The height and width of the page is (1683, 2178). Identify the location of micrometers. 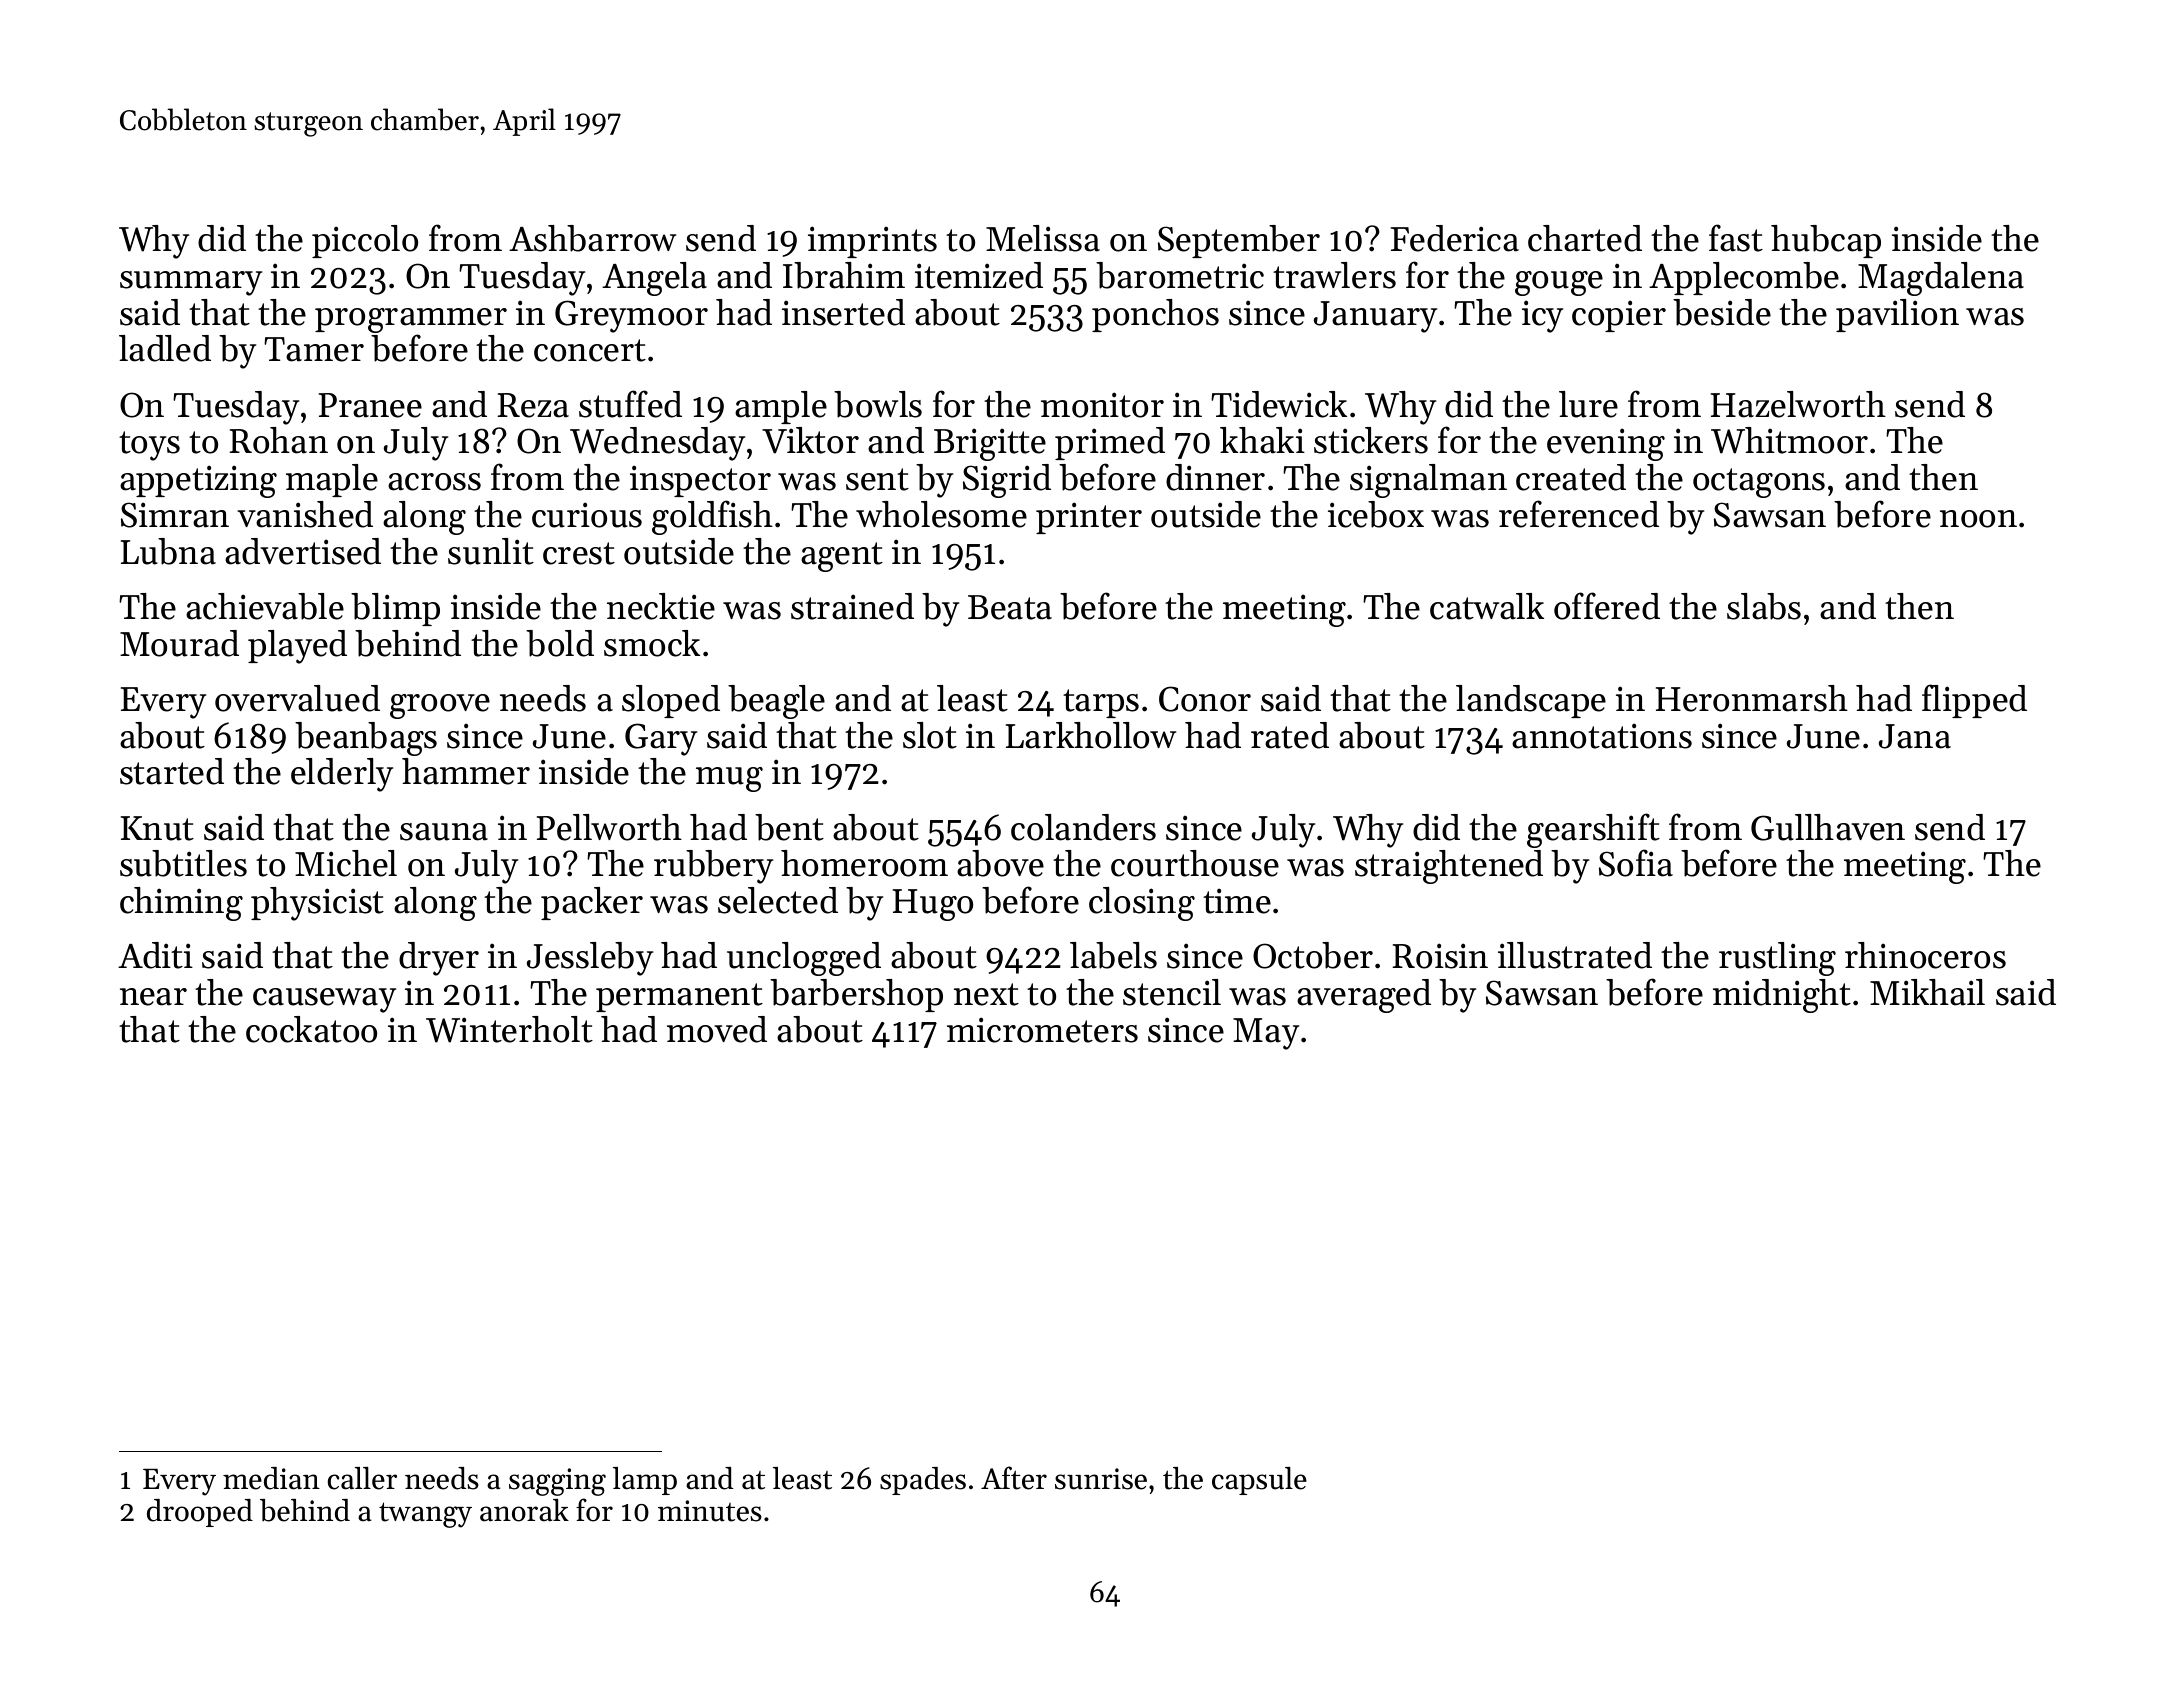
(1042, 1030).
